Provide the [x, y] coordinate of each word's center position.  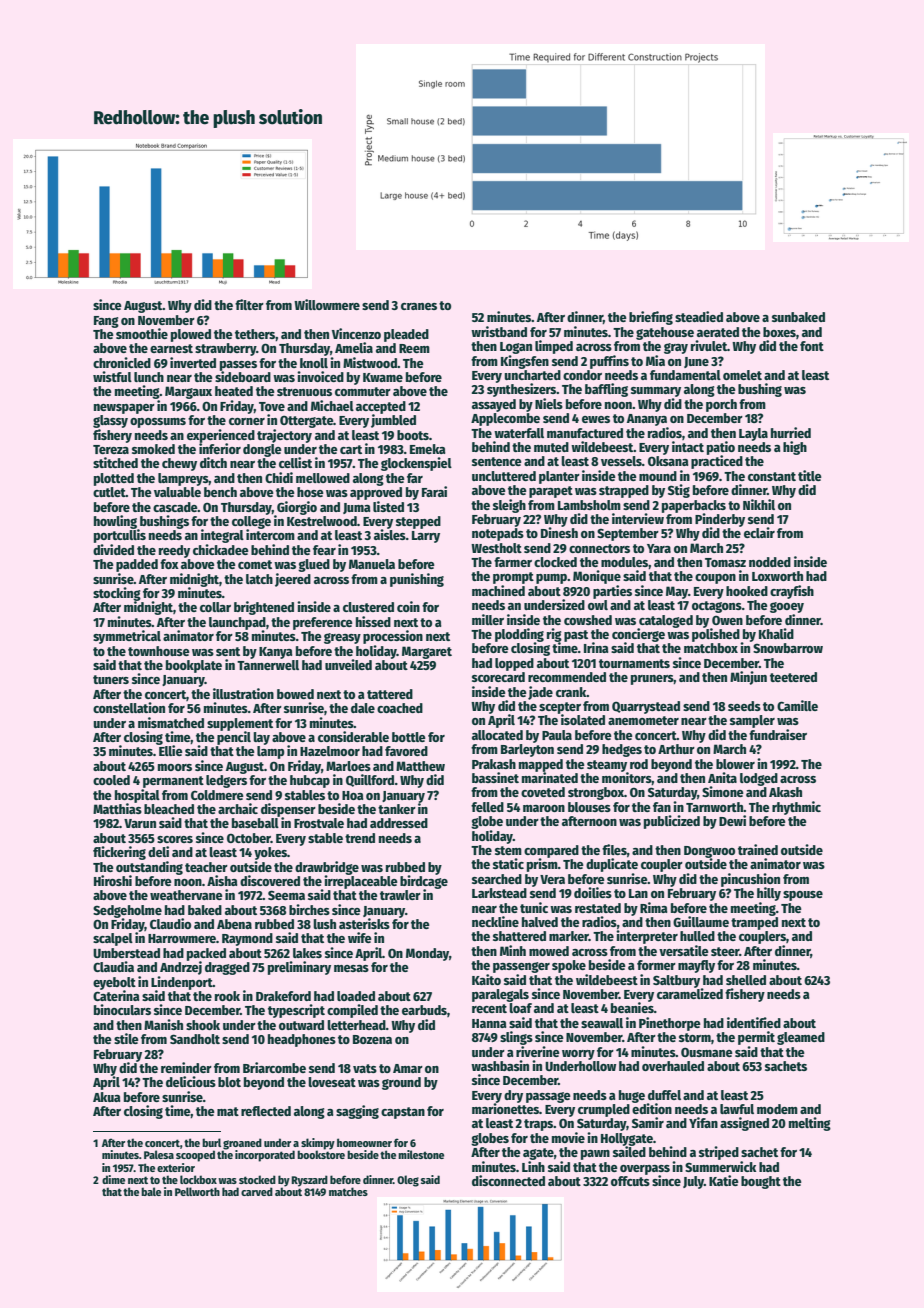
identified [754, 1022]
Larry [426, 537]
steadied [699, 316]
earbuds [424, 1010]
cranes [419, 306]
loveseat [332, 1082]
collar [215, 607]
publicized [672, 822]
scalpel [113, 939]
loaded [356, 996]
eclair [759, 532]
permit [756, 1038]
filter [249, 304]
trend [360, 838]
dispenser [288, 810]
